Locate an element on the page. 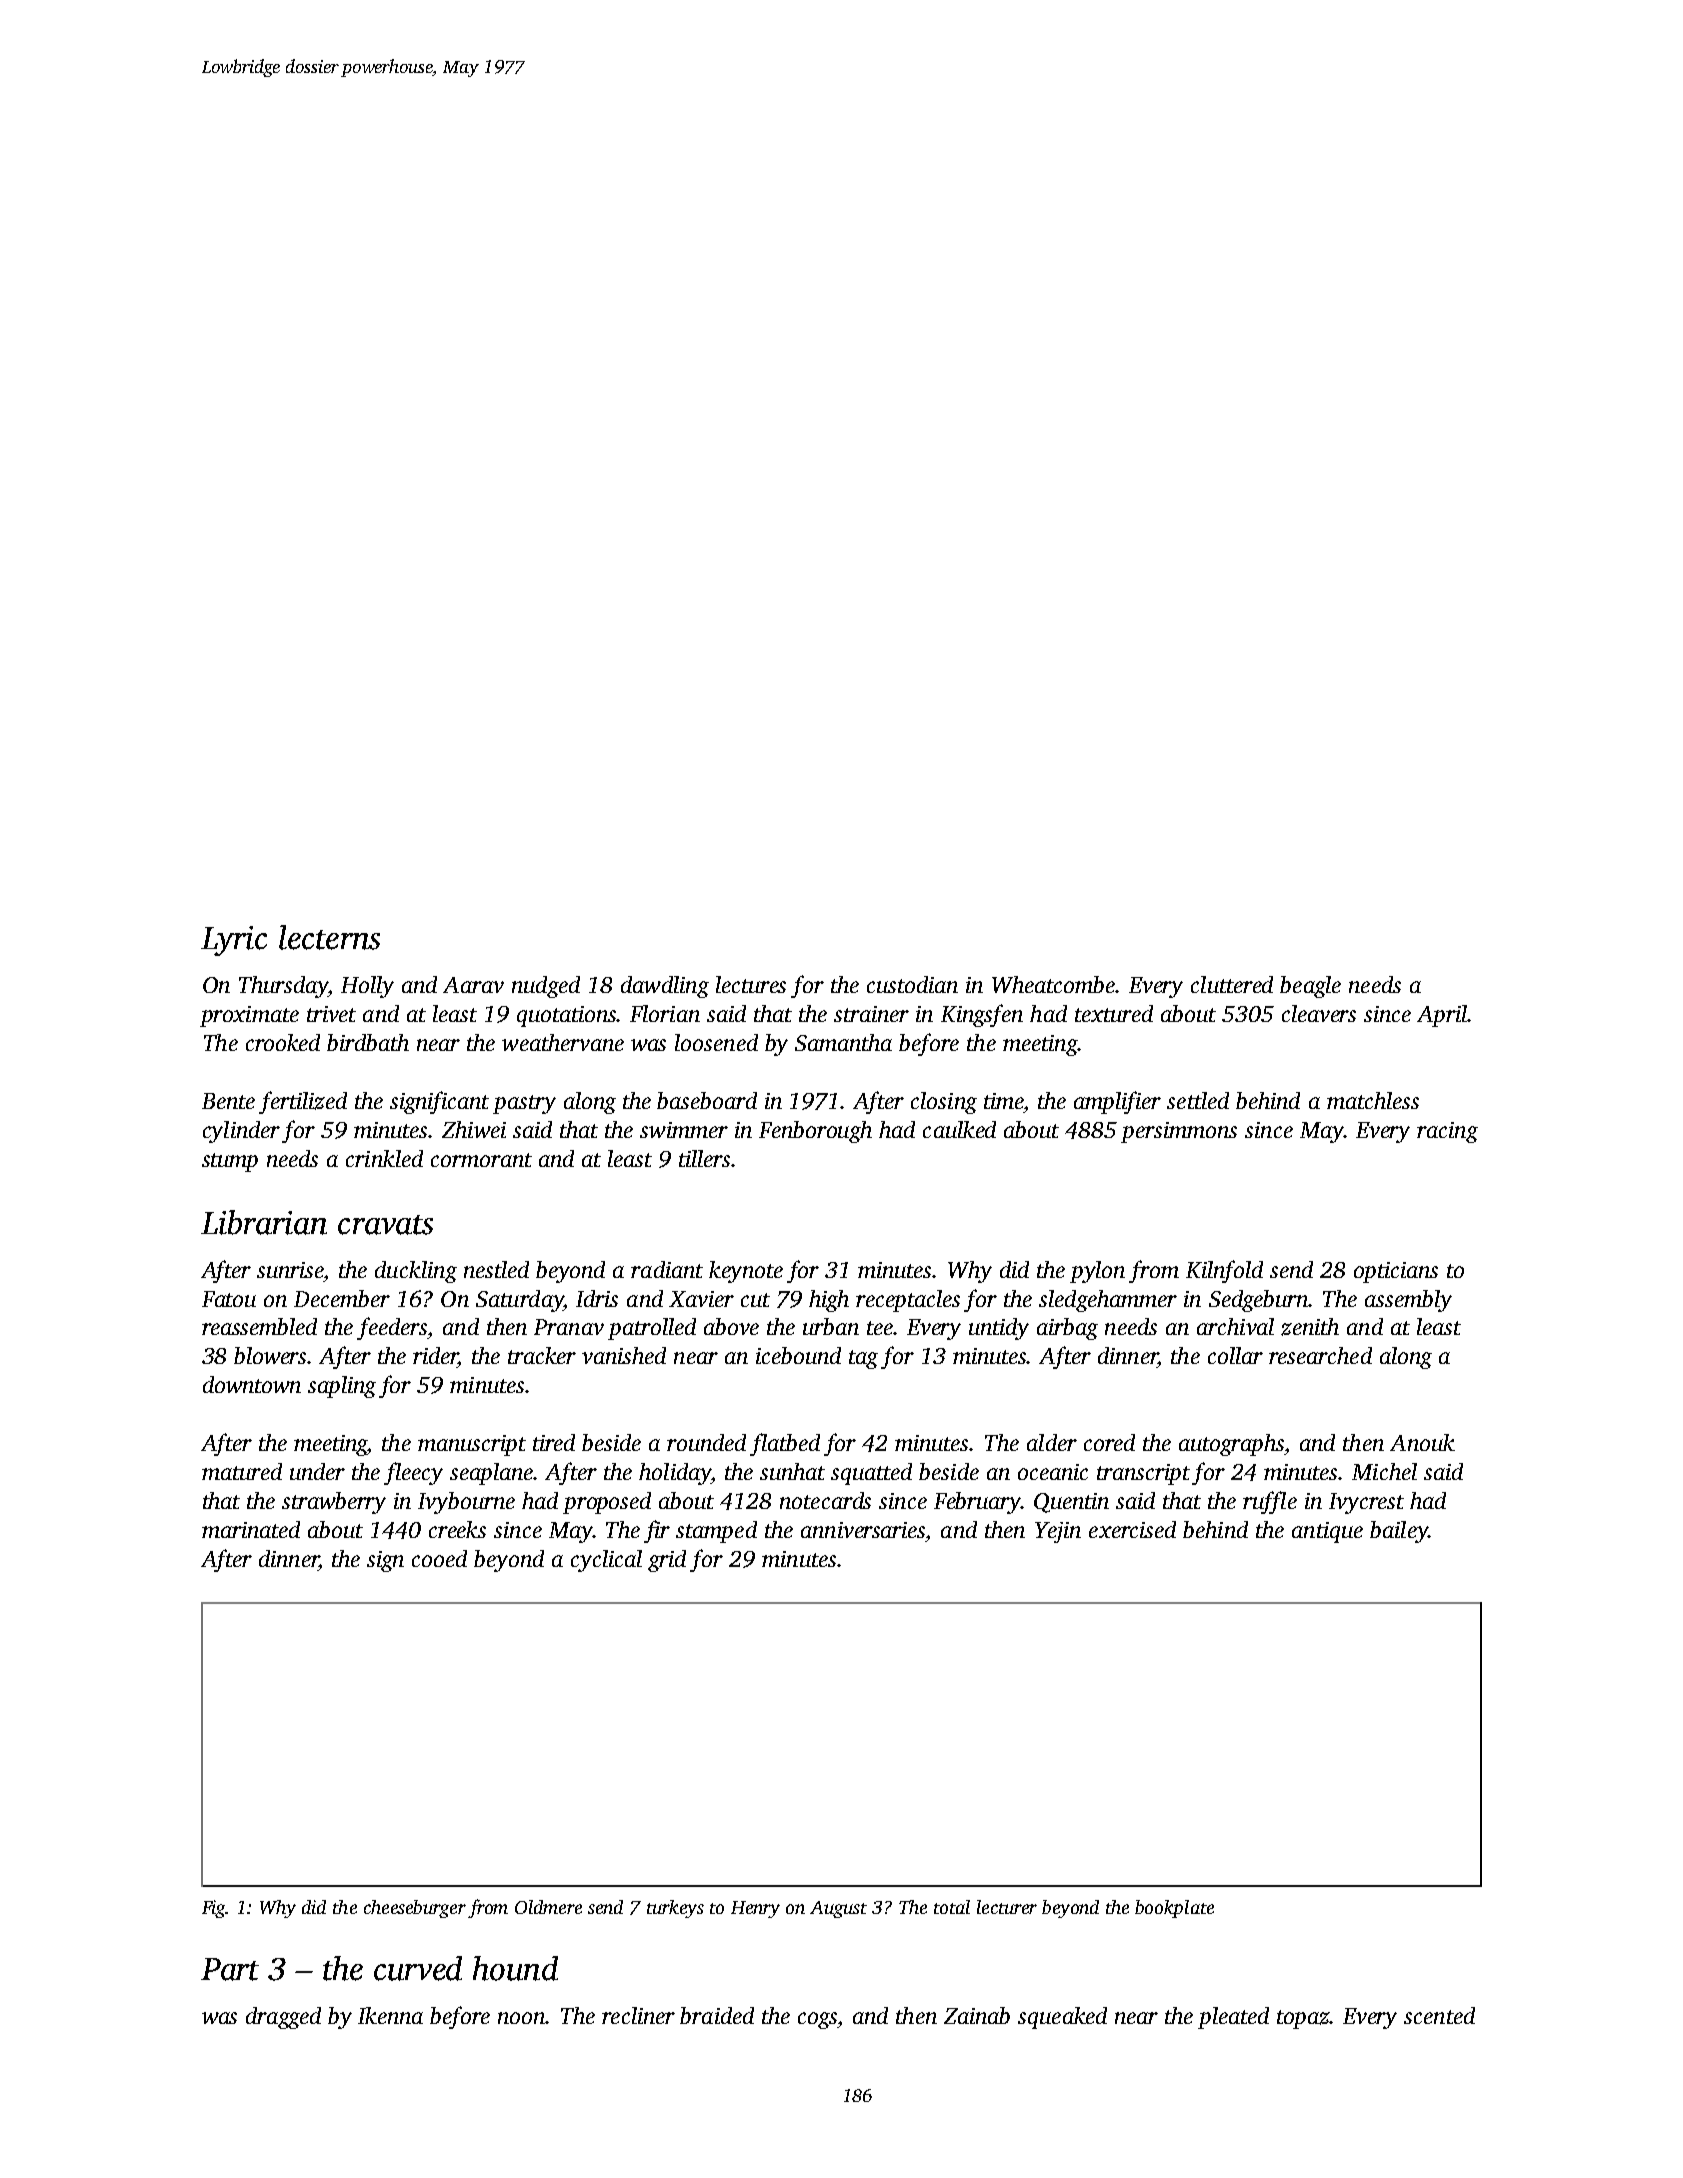  flatbed is located at coordinates (785, 1444).
